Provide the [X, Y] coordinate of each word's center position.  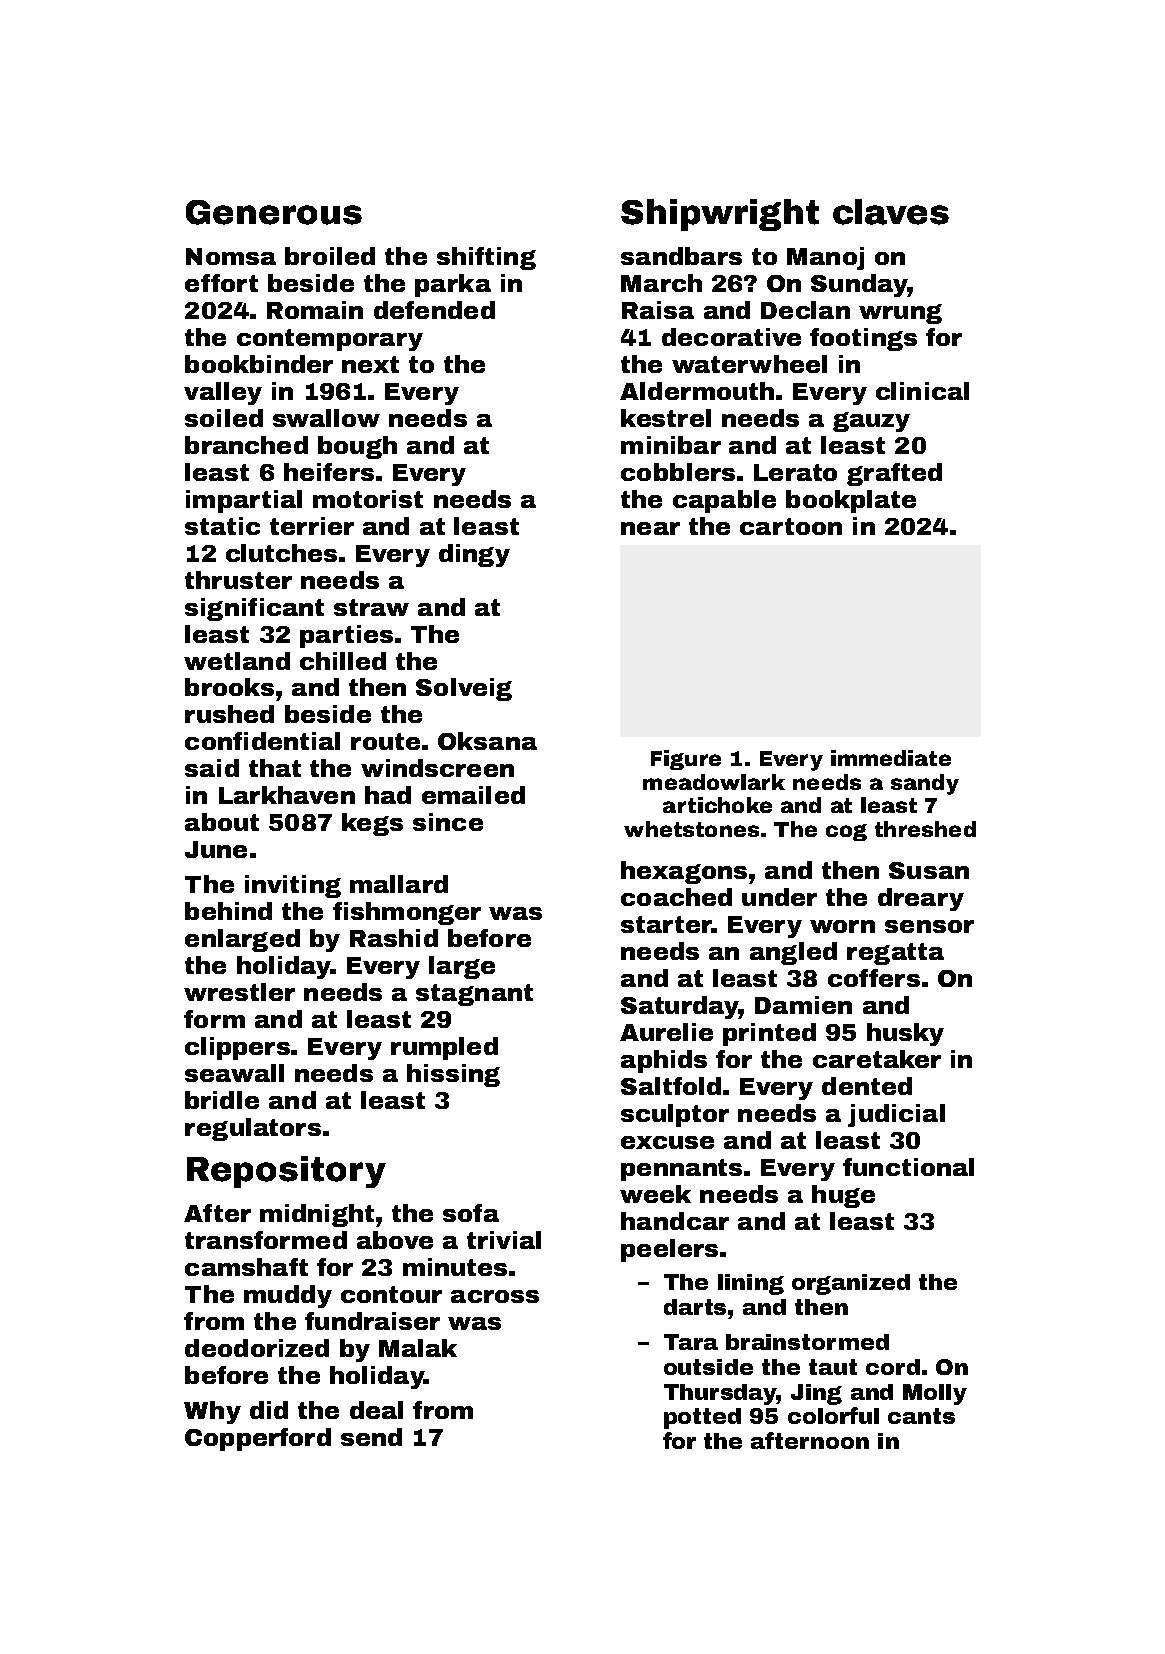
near [650, 528]
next [370, 364]
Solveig [464, 689]
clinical [922, 391]
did [269, 1410]
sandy [925, 784]
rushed [229, 714]
